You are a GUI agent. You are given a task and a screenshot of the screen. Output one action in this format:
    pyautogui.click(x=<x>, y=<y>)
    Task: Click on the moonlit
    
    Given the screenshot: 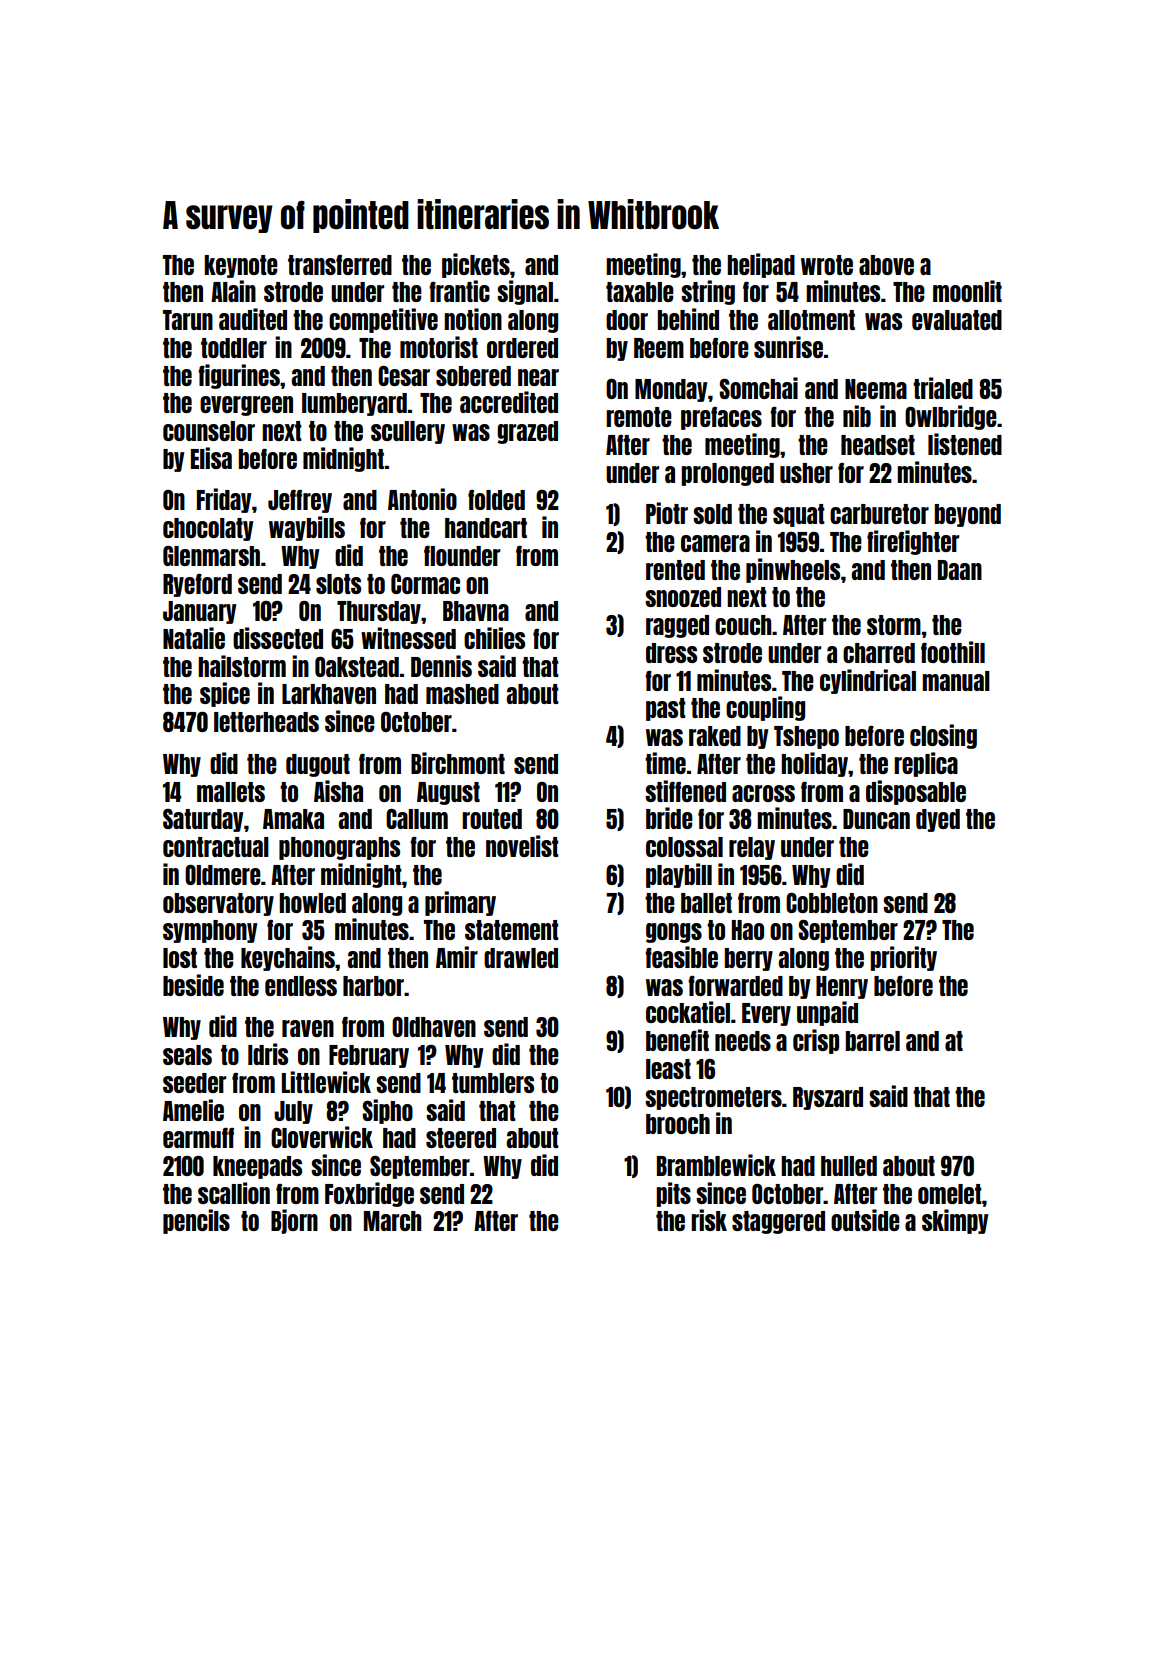 What is the action you would take?
    pyautogui.click(x=967, y=291)
